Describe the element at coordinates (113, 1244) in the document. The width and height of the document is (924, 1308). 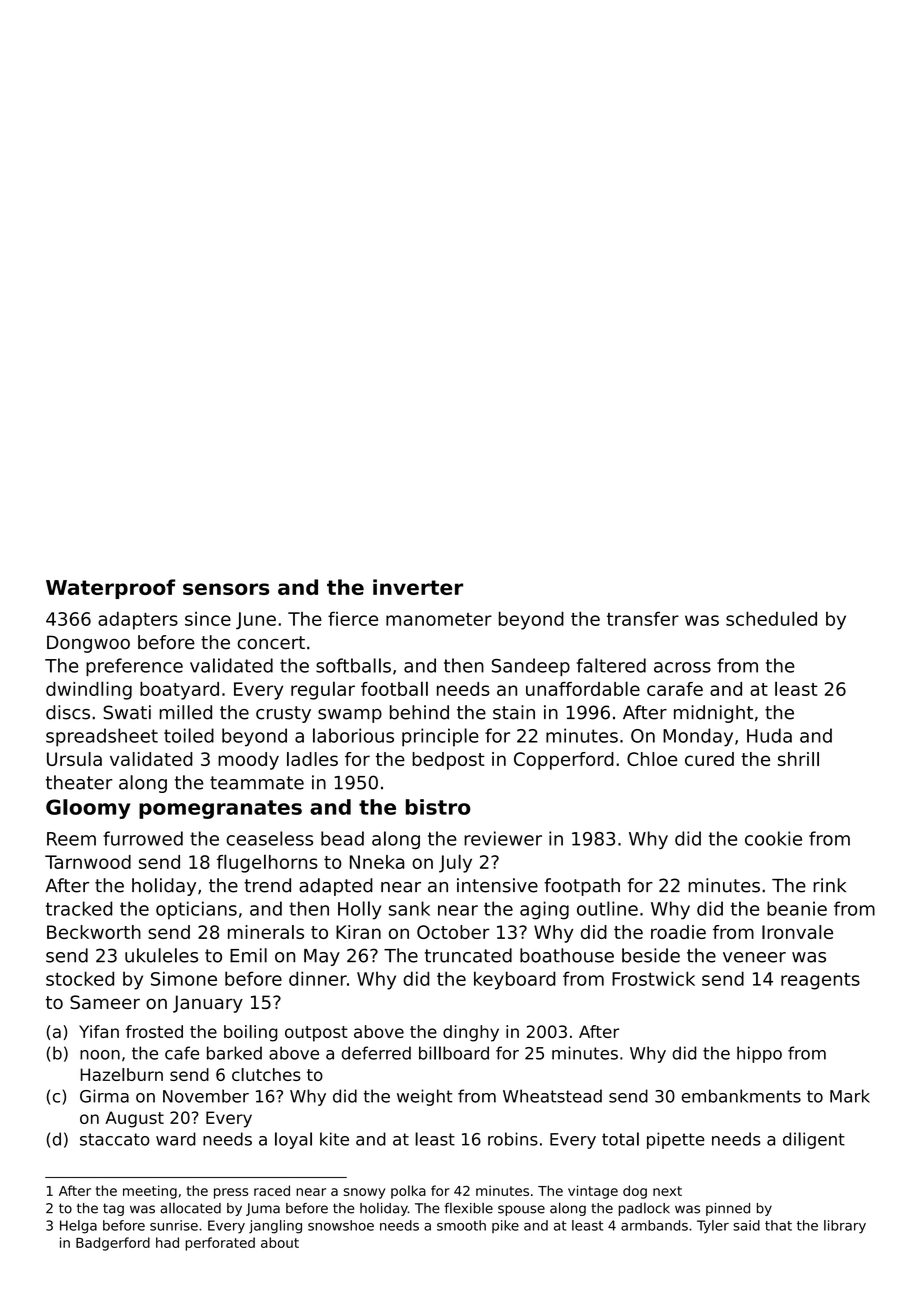
I see `Badgerford` at that location.
